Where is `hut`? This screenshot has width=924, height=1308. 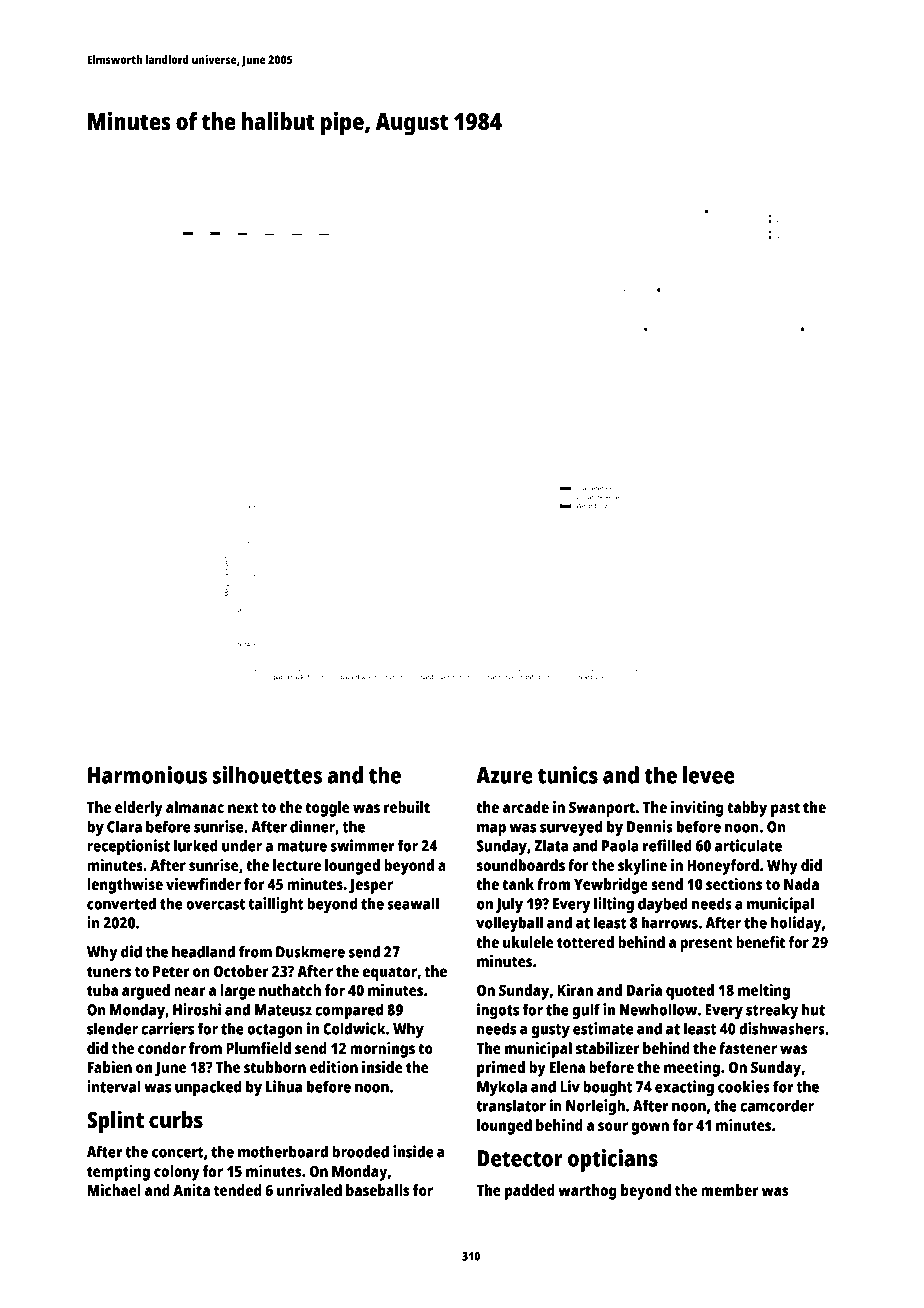 hut is located at coordinates (813, 1009).
